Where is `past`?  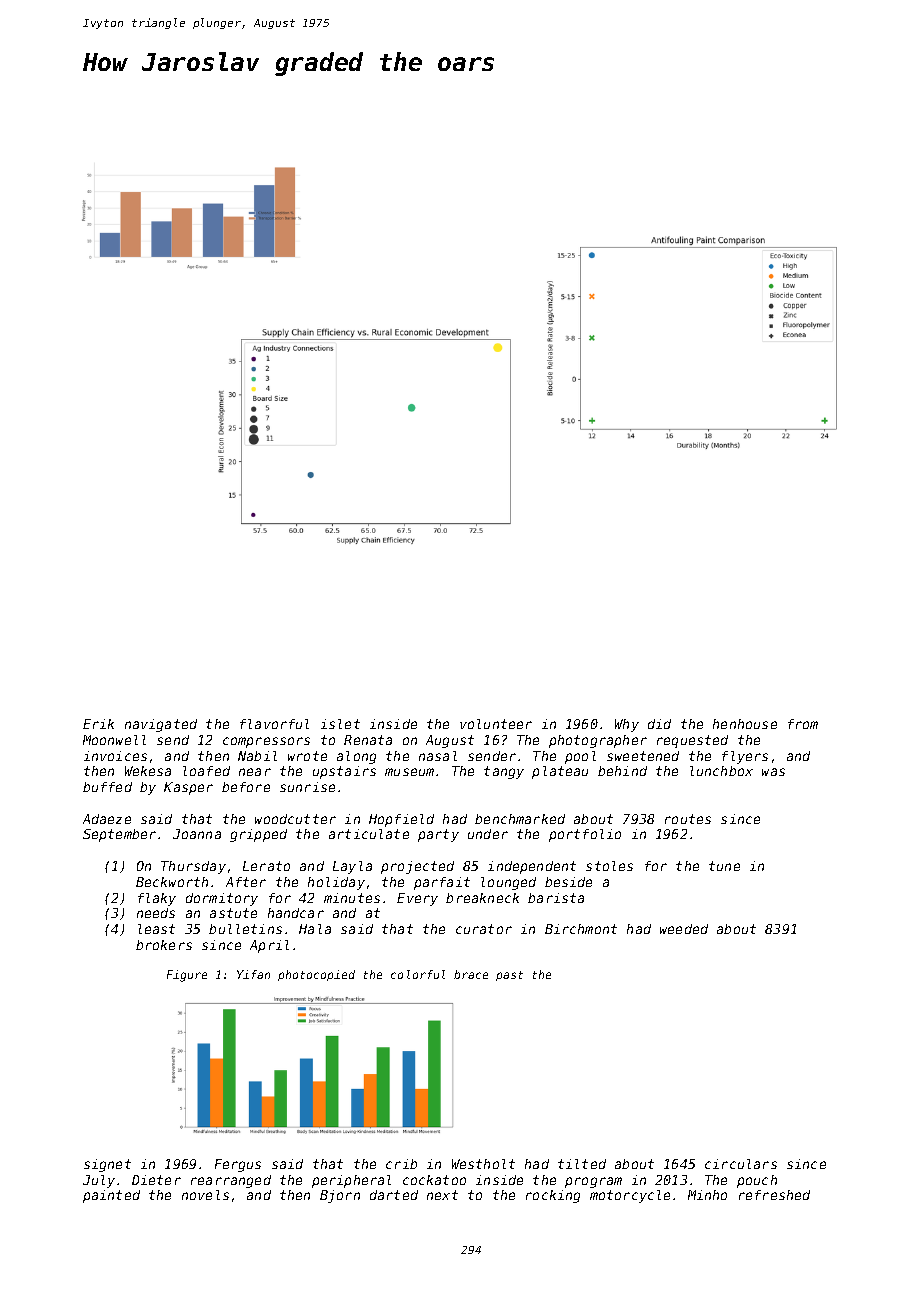 past is located at coordinates (509, 976).
